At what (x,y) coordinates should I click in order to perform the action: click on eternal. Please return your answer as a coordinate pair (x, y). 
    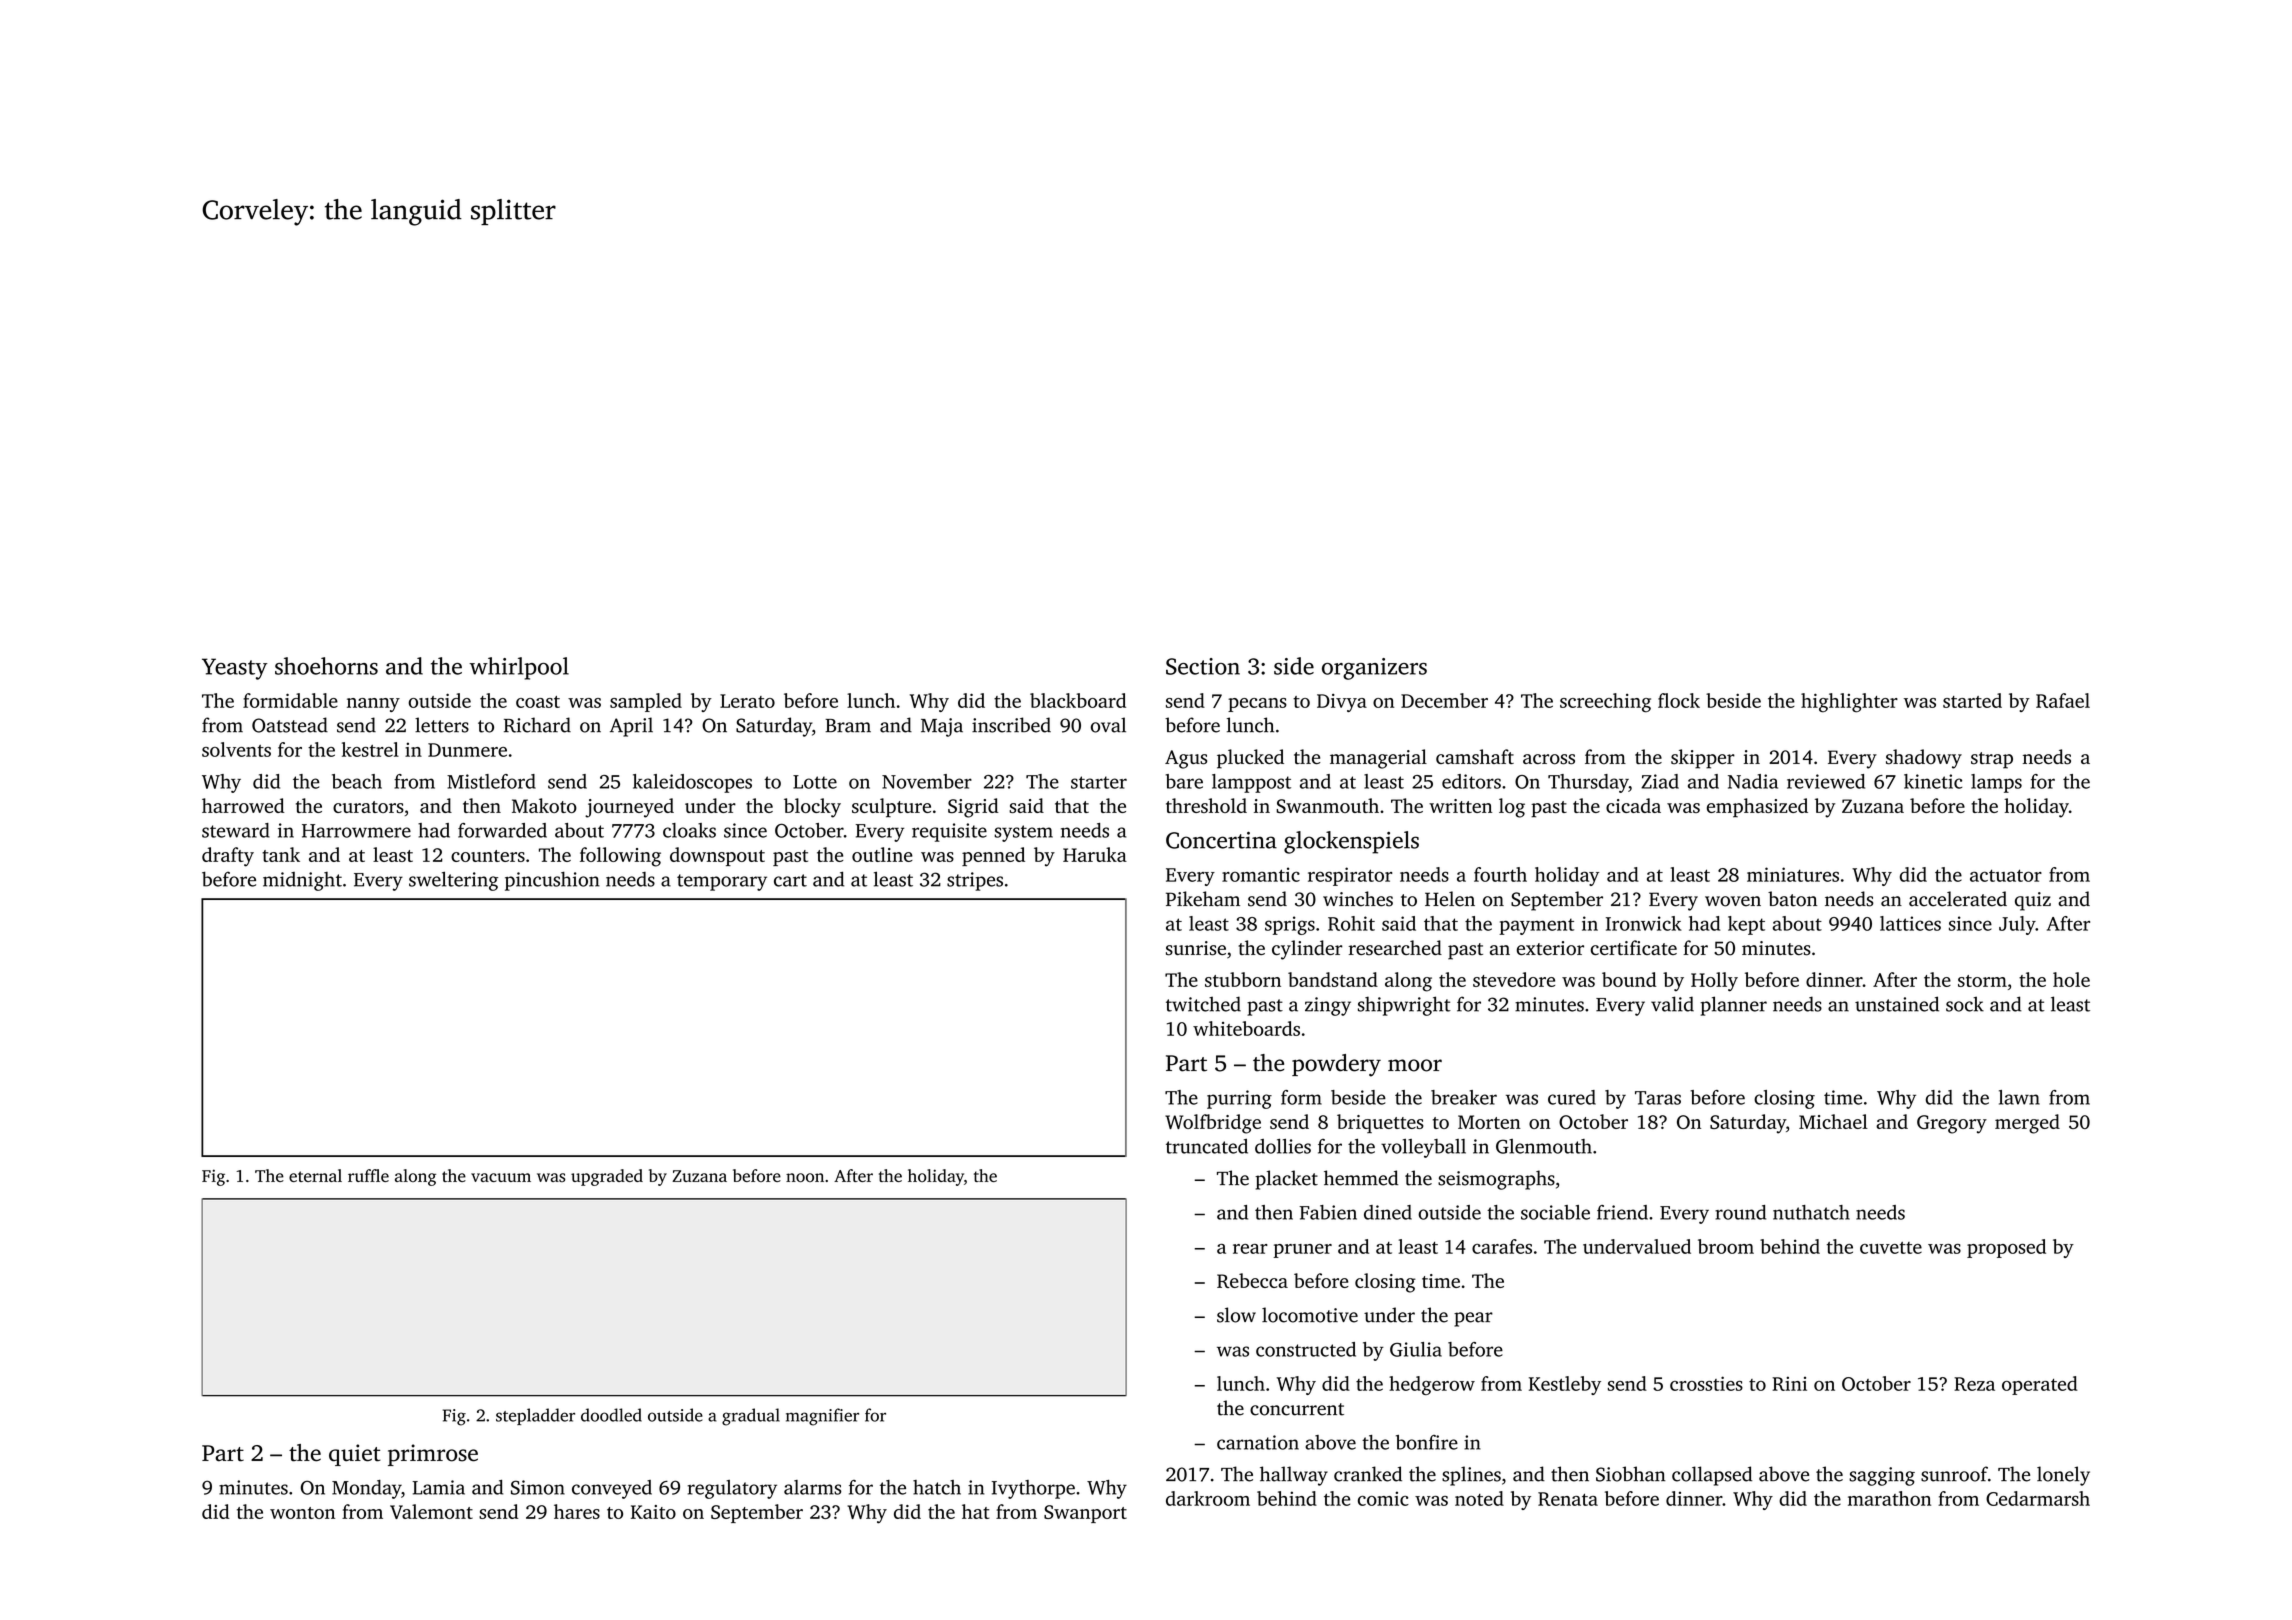
    Looking at the image, I should click on (315, 1175).
